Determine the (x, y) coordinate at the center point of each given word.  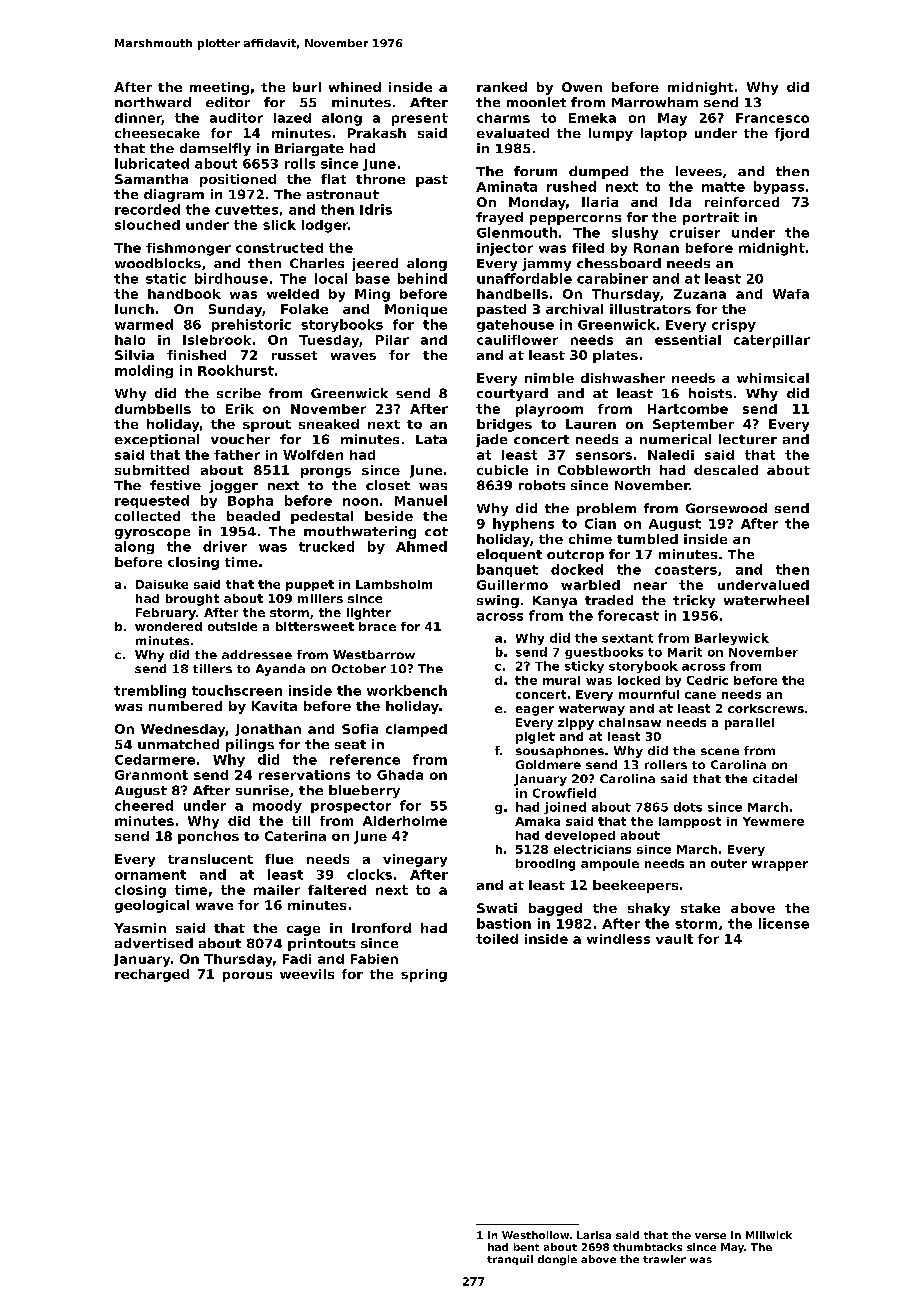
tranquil (510, 1260)
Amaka (537, 821)
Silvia (134, 355)
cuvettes (246, 210)
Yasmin (140, 928)
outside (232, 626)
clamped (416, 730)
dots (688, 807)
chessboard (619, 263)
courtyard (512, 394)
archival (574, 309)
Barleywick (732, 639)
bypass (779, 187)
